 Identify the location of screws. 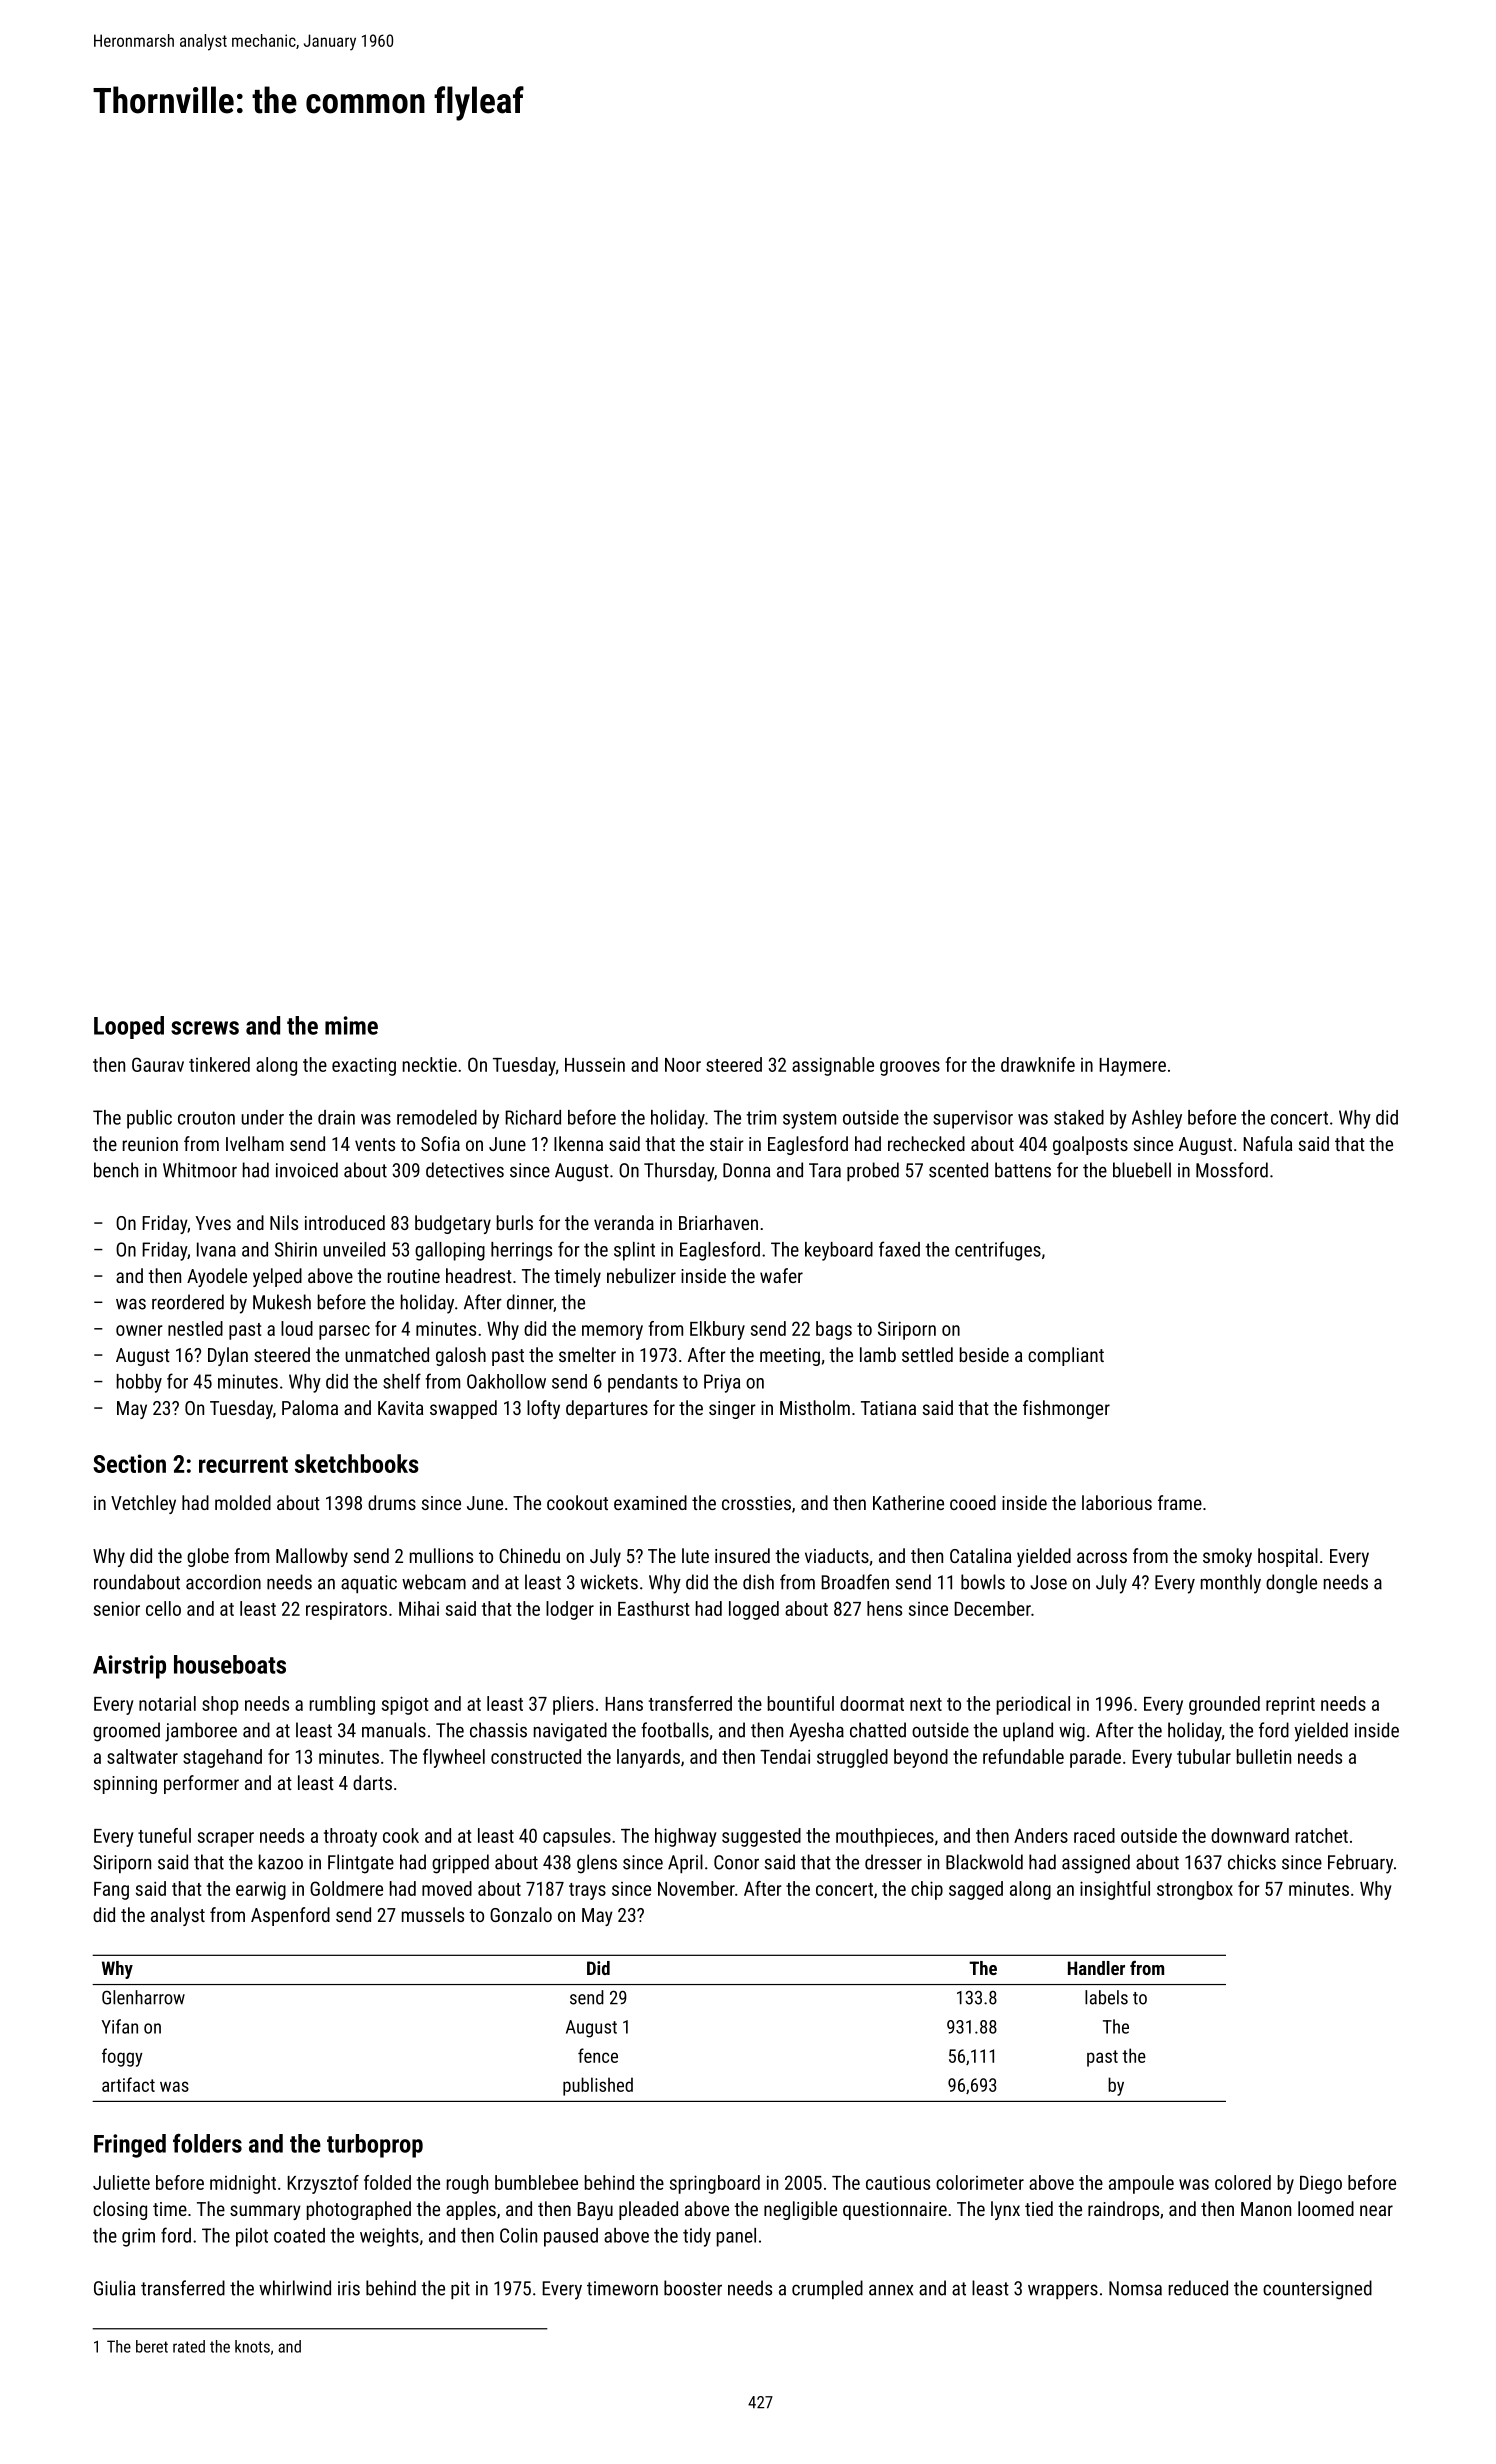
(205, 1028).
